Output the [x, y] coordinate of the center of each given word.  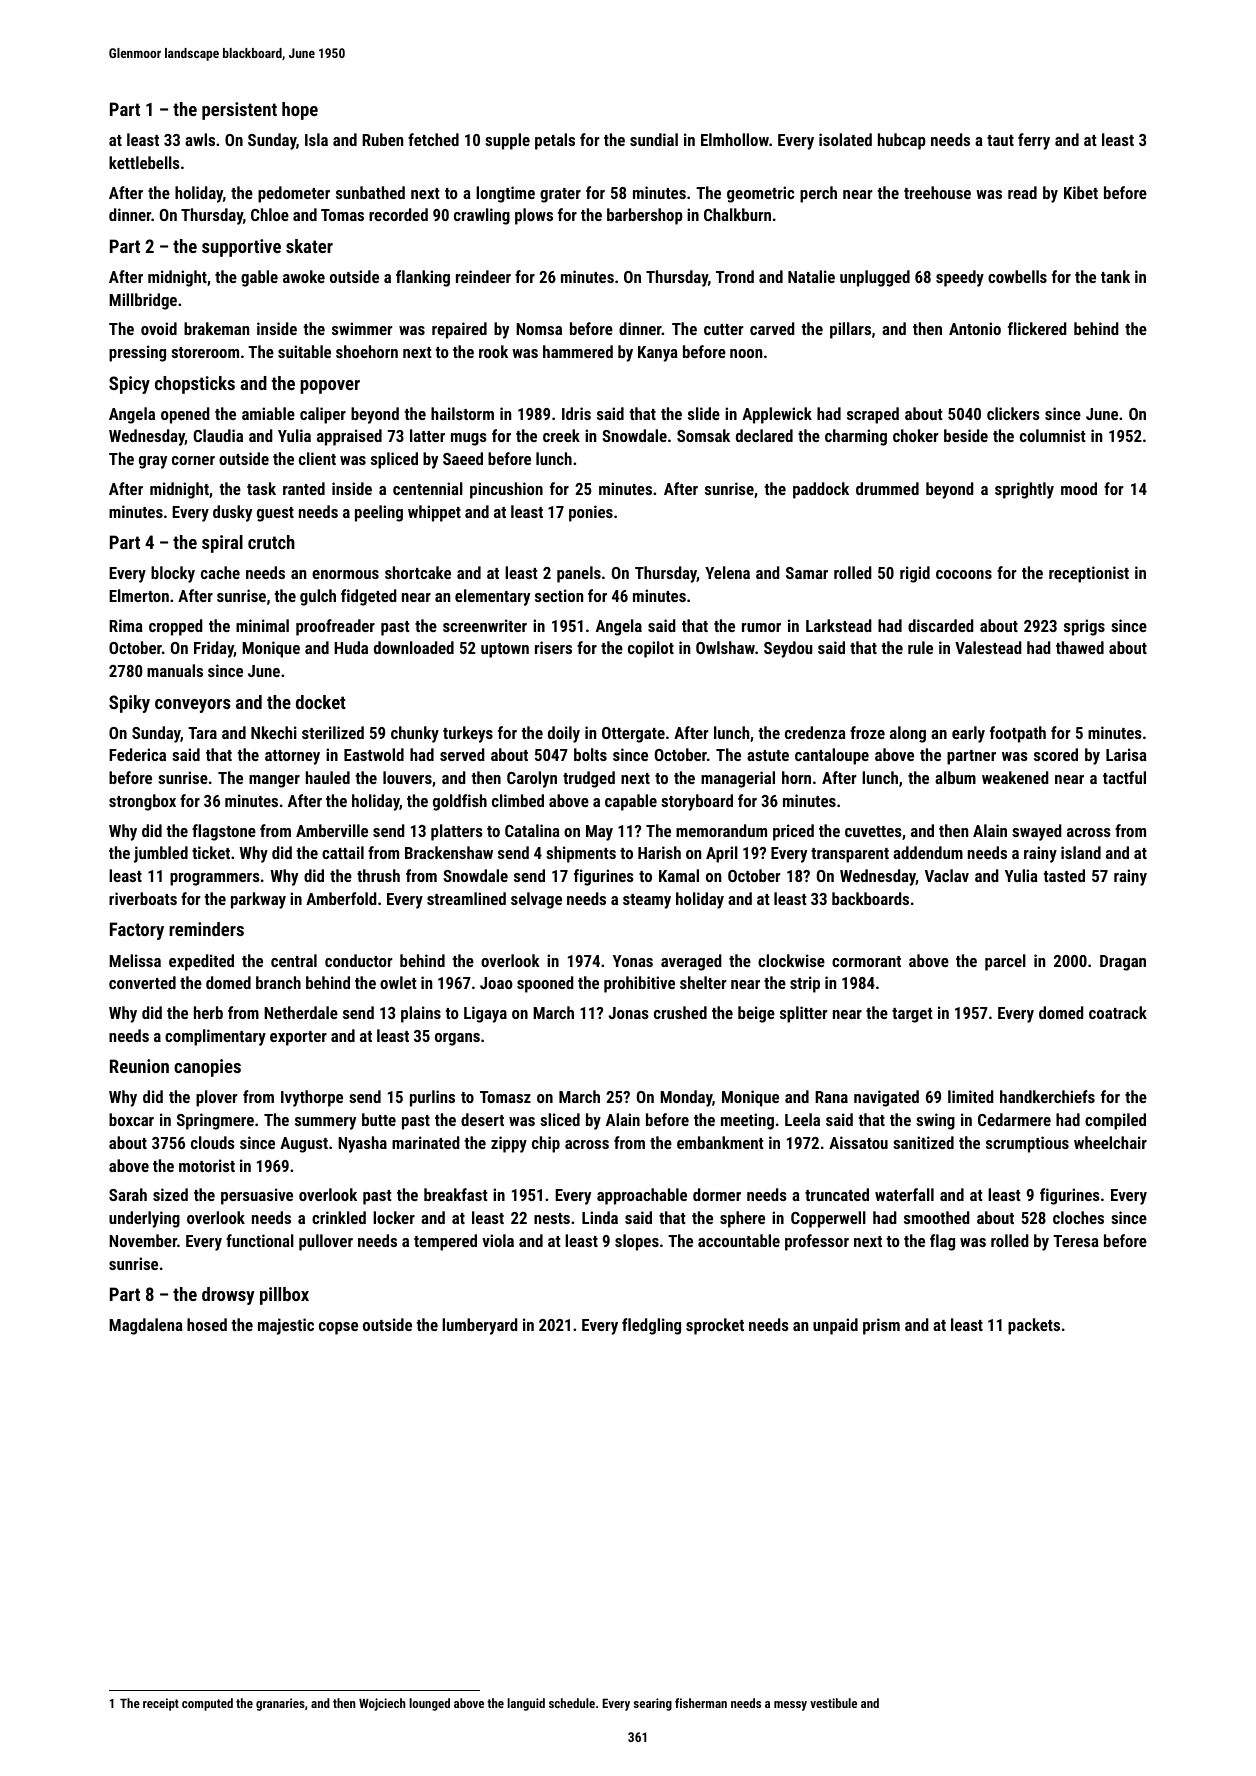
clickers [1013, 413]
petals [555, 141]
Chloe [270, 214]
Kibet [1081, 192]
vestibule [833, 1703]
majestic [286, 1326]
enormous [345, 574]
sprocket [715, 1326]
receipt [161, 1704]
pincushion [506, 490]
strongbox [142, 802]
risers [553, 647]
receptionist [1089, 574]
